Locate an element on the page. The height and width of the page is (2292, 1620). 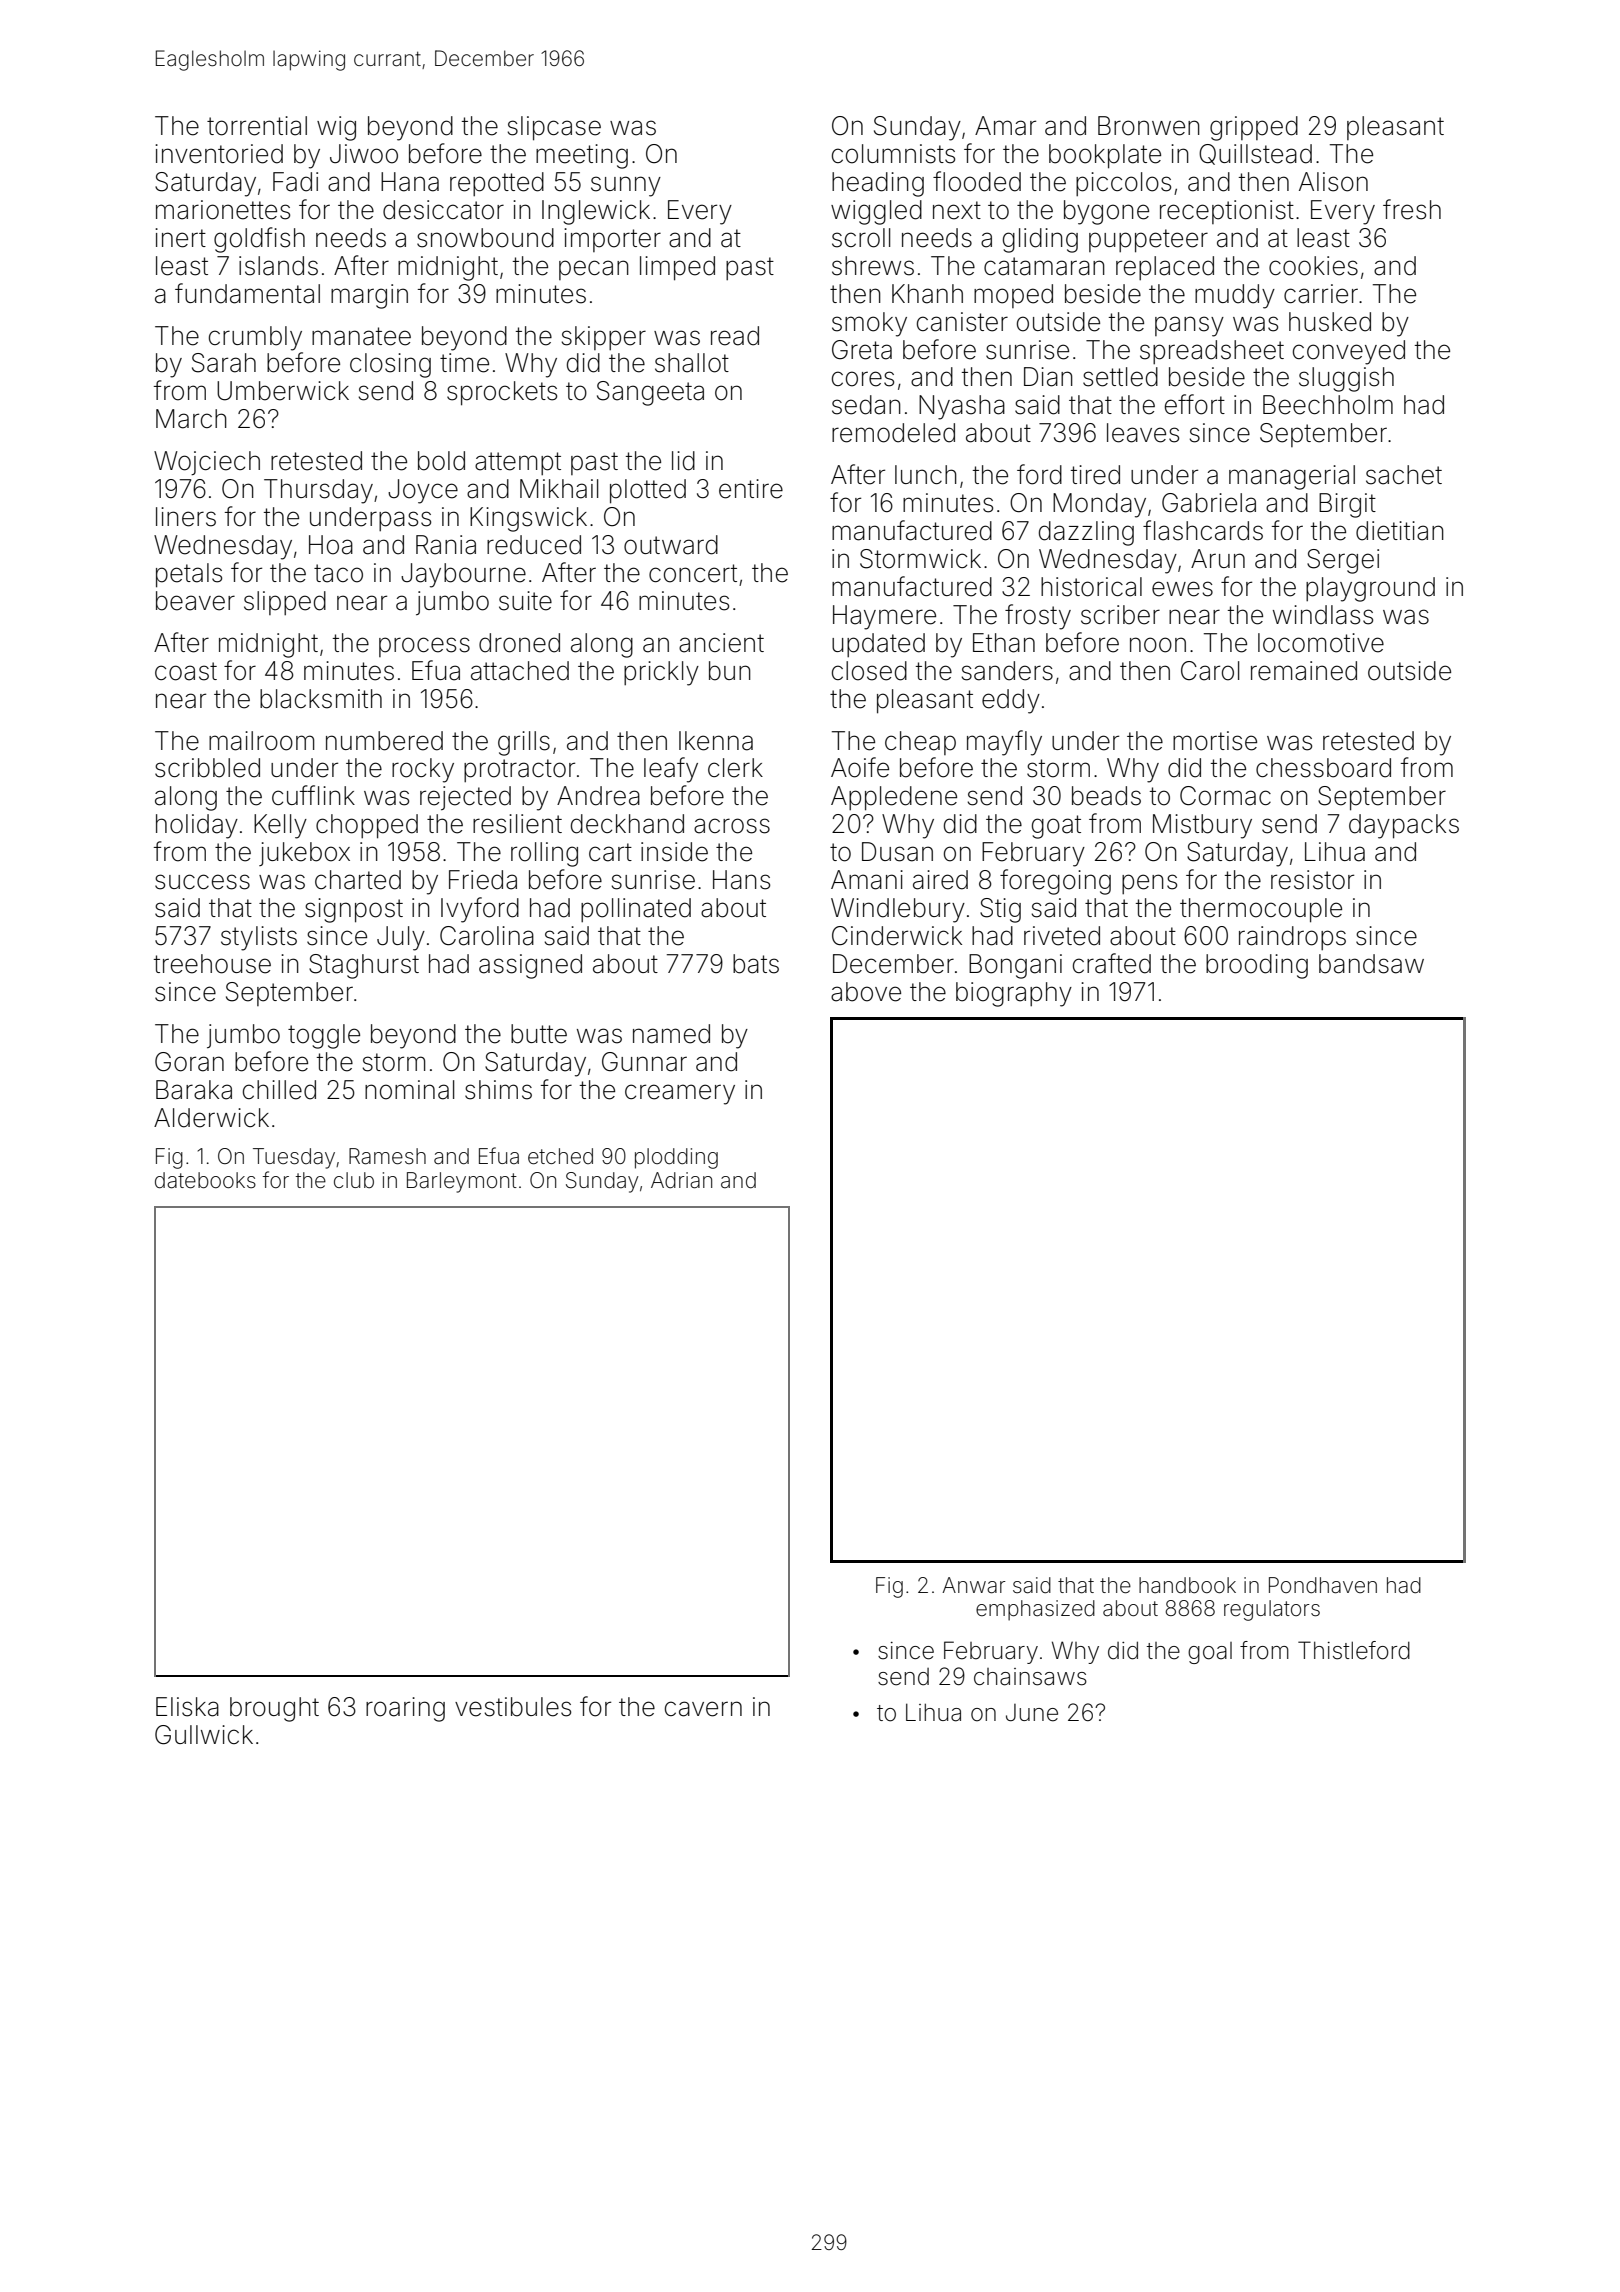
bandsaw is located at coordinates (1371, 964).
